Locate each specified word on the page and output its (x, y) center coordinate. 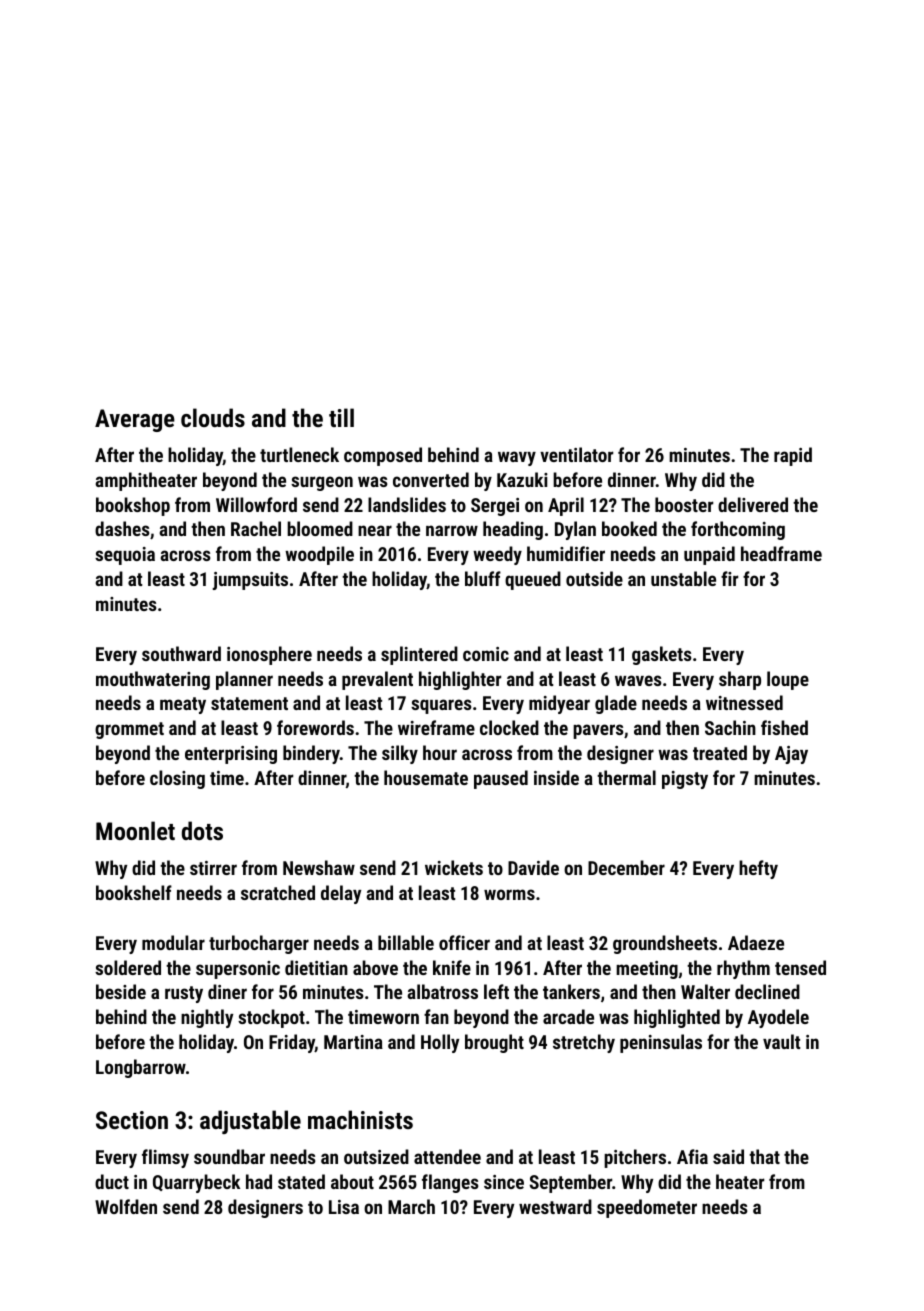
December (626, 867)
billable (406, 942)
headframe (781, 553)
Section (132, 1120)
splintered (419, 655)
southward (181, 653)
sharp (740, 680)
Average (135, 420)
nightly (207, 1018)
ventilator (576, 454)
